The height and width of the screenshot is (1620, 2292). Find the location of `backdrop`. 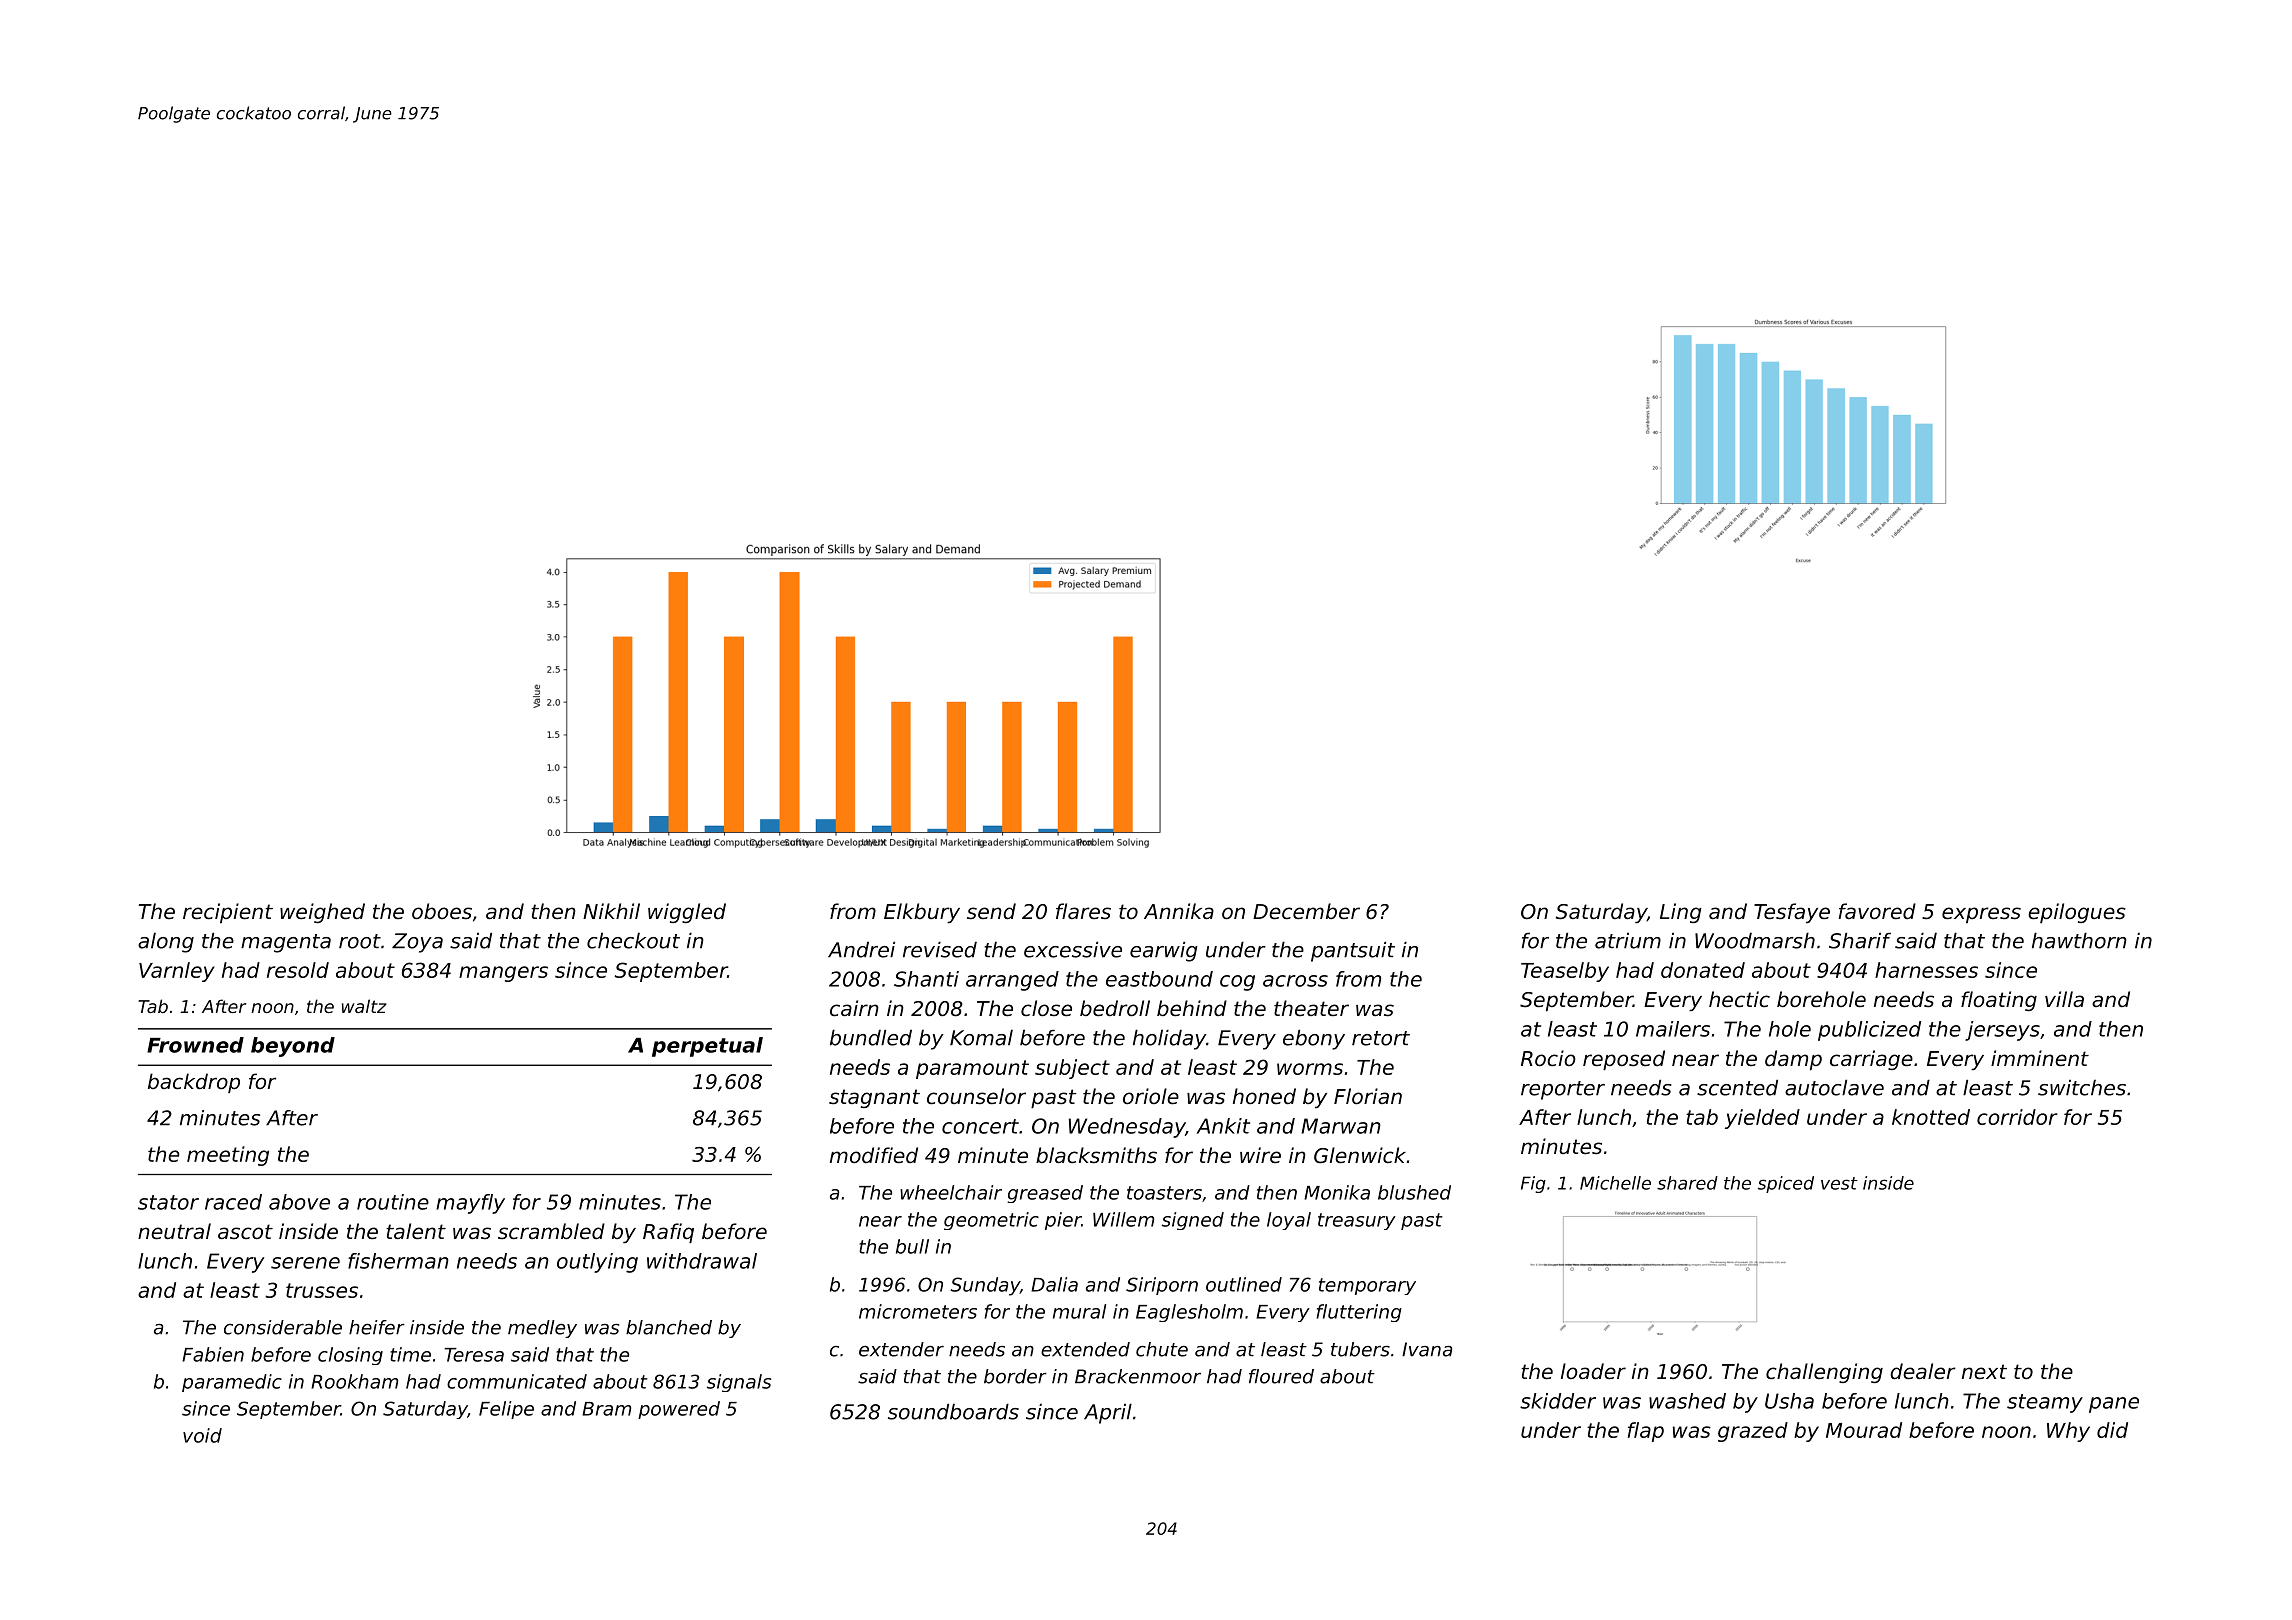

backdrop is located at coordinates (194, 1083).
